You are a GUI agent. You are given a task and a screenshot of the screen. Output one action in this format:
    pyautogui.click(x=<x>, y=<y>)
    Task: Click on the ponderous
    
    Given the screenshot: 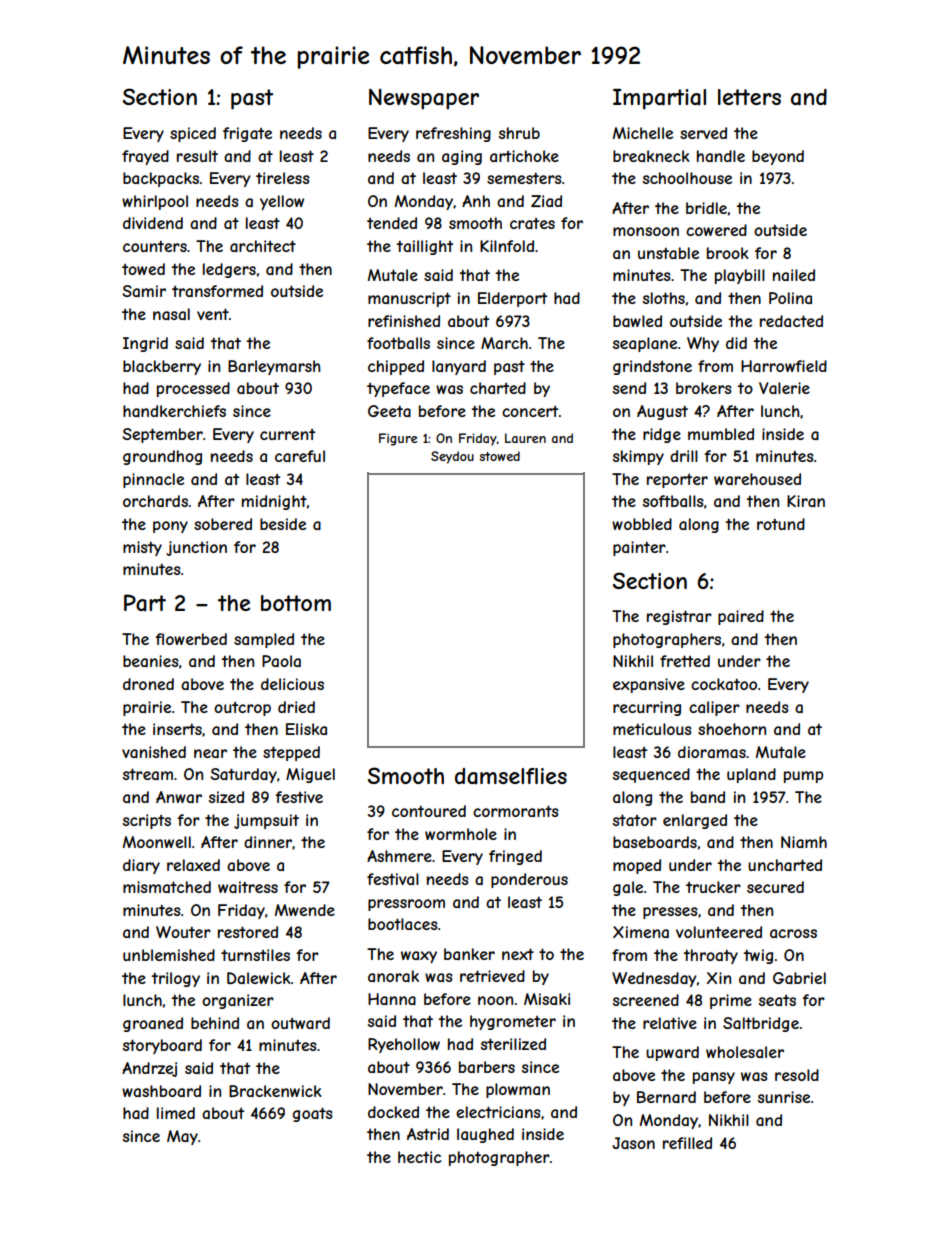 What is the action you would take?
    pyautogui.click(x=529, y=880)
